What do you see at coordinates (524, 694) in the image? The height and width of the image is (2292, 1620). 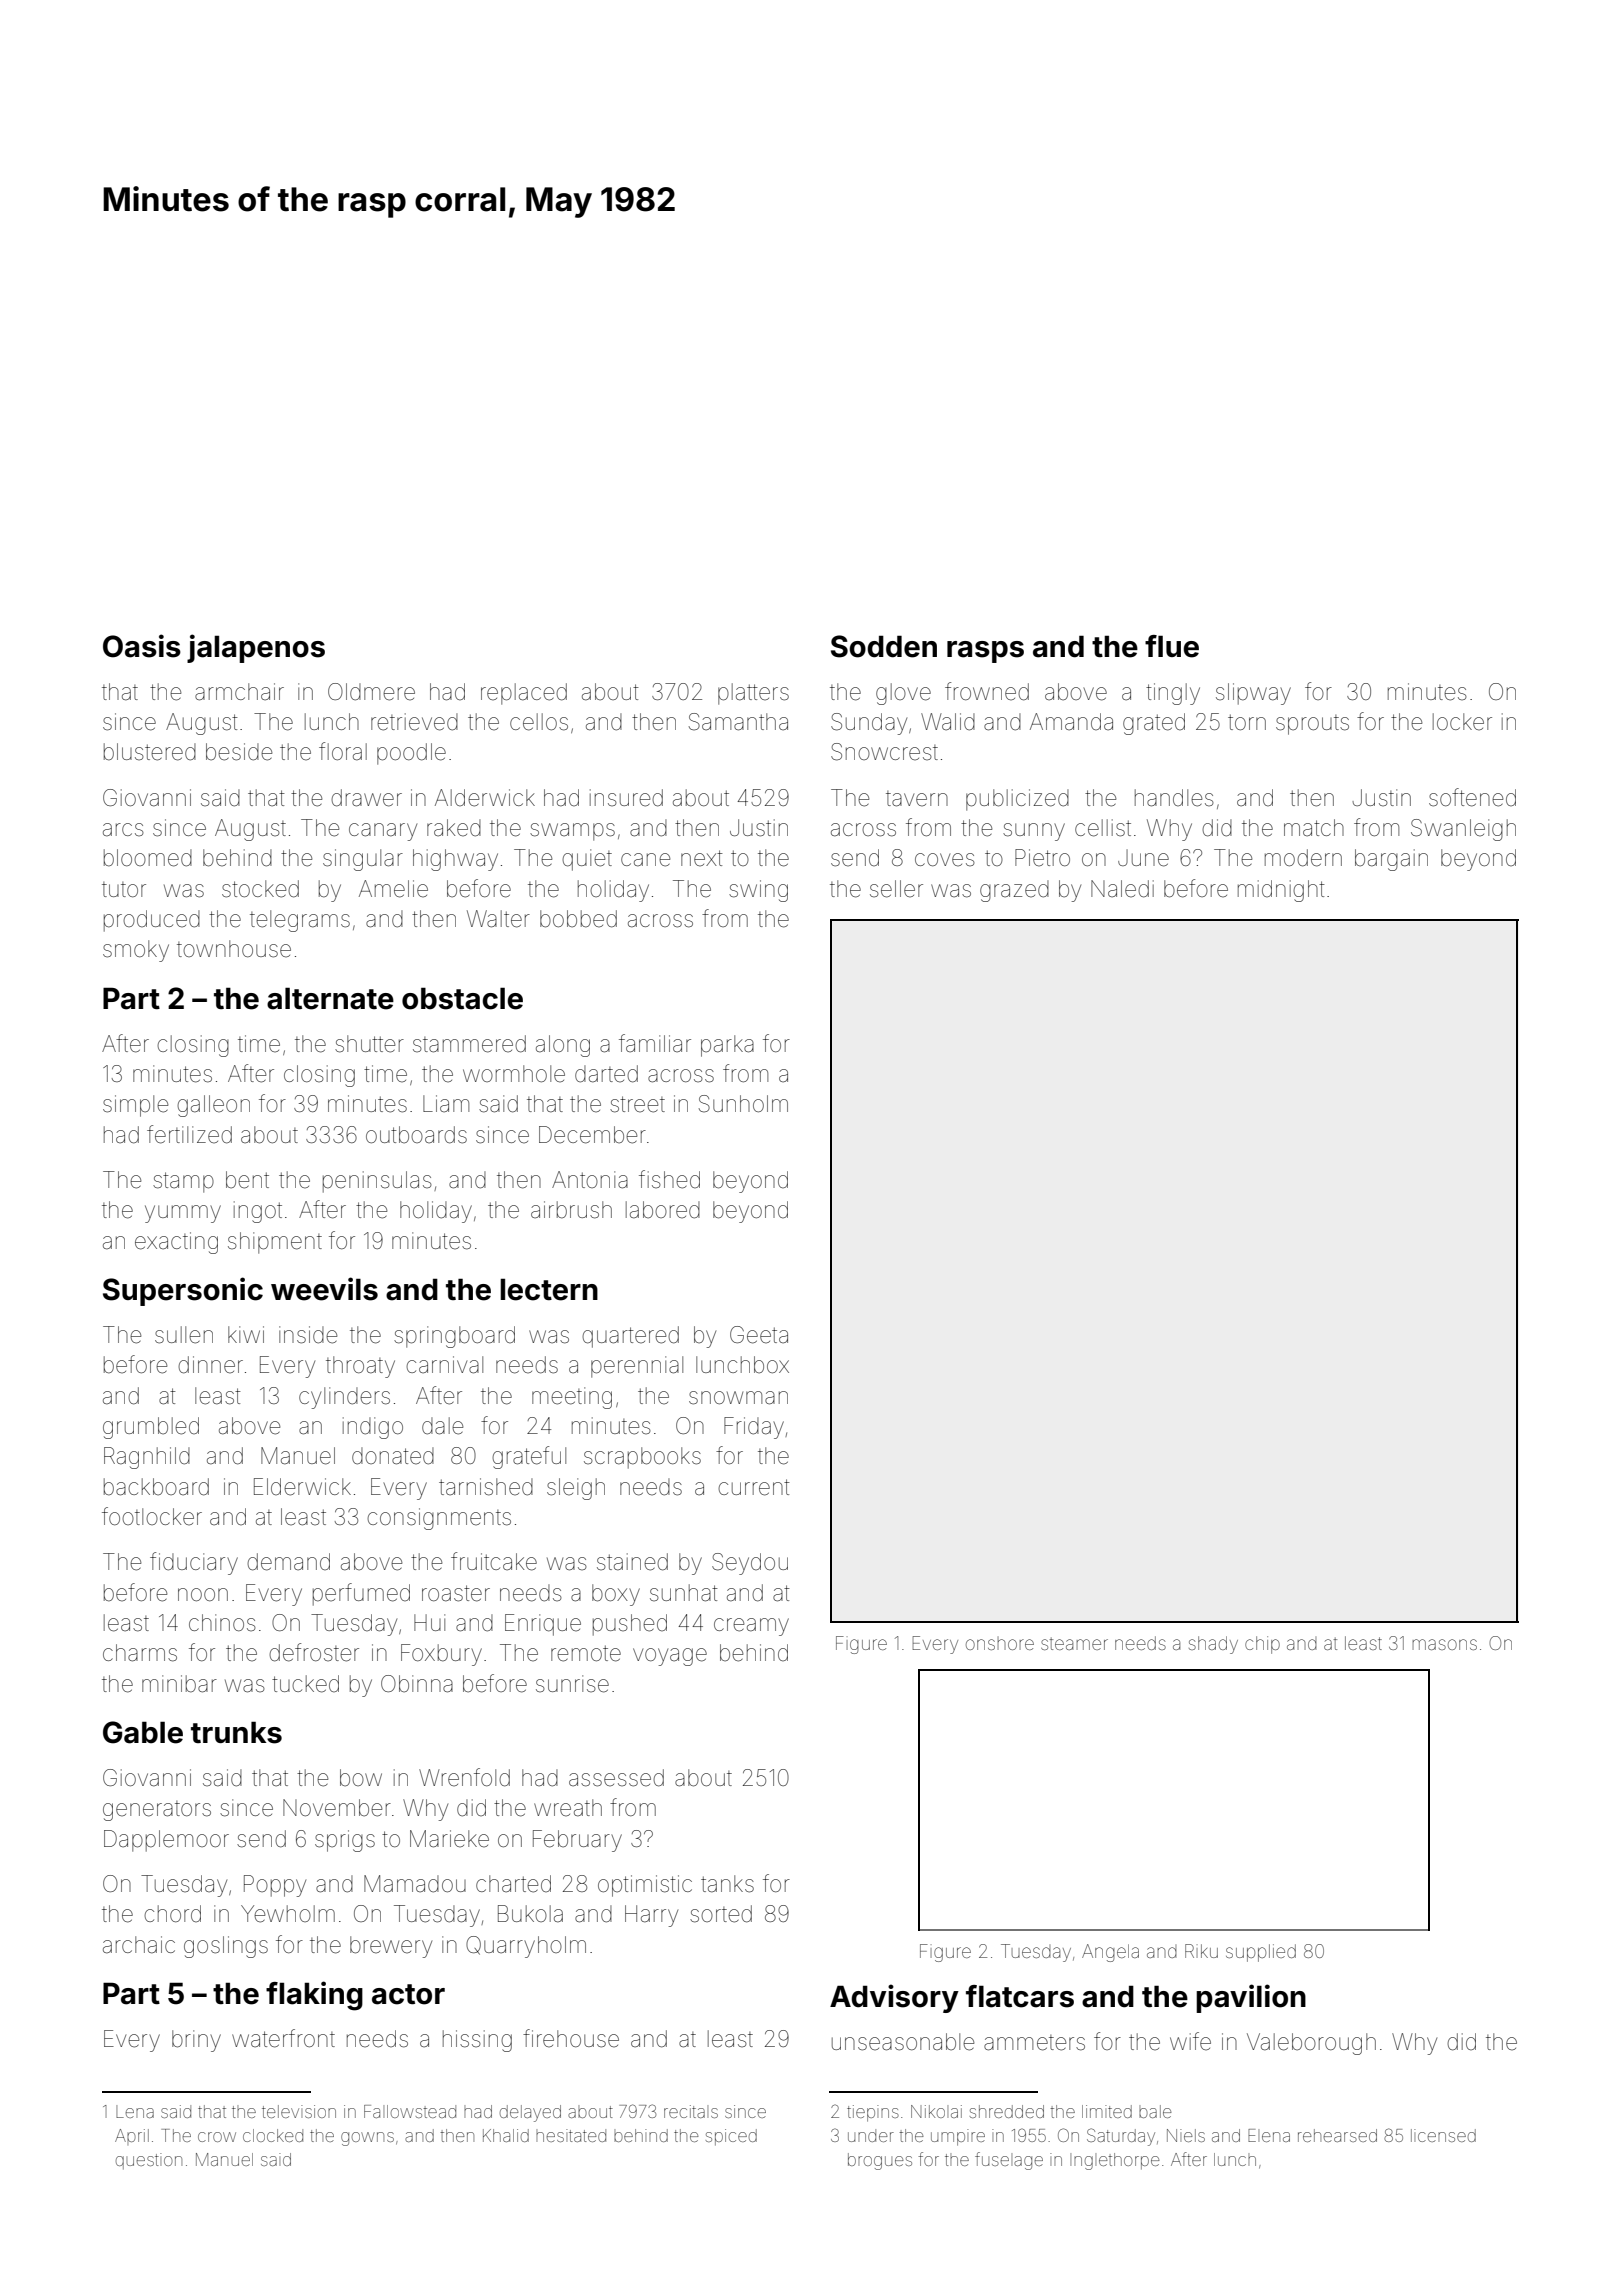 I see `replaced` at bounding box center [524, 694].
